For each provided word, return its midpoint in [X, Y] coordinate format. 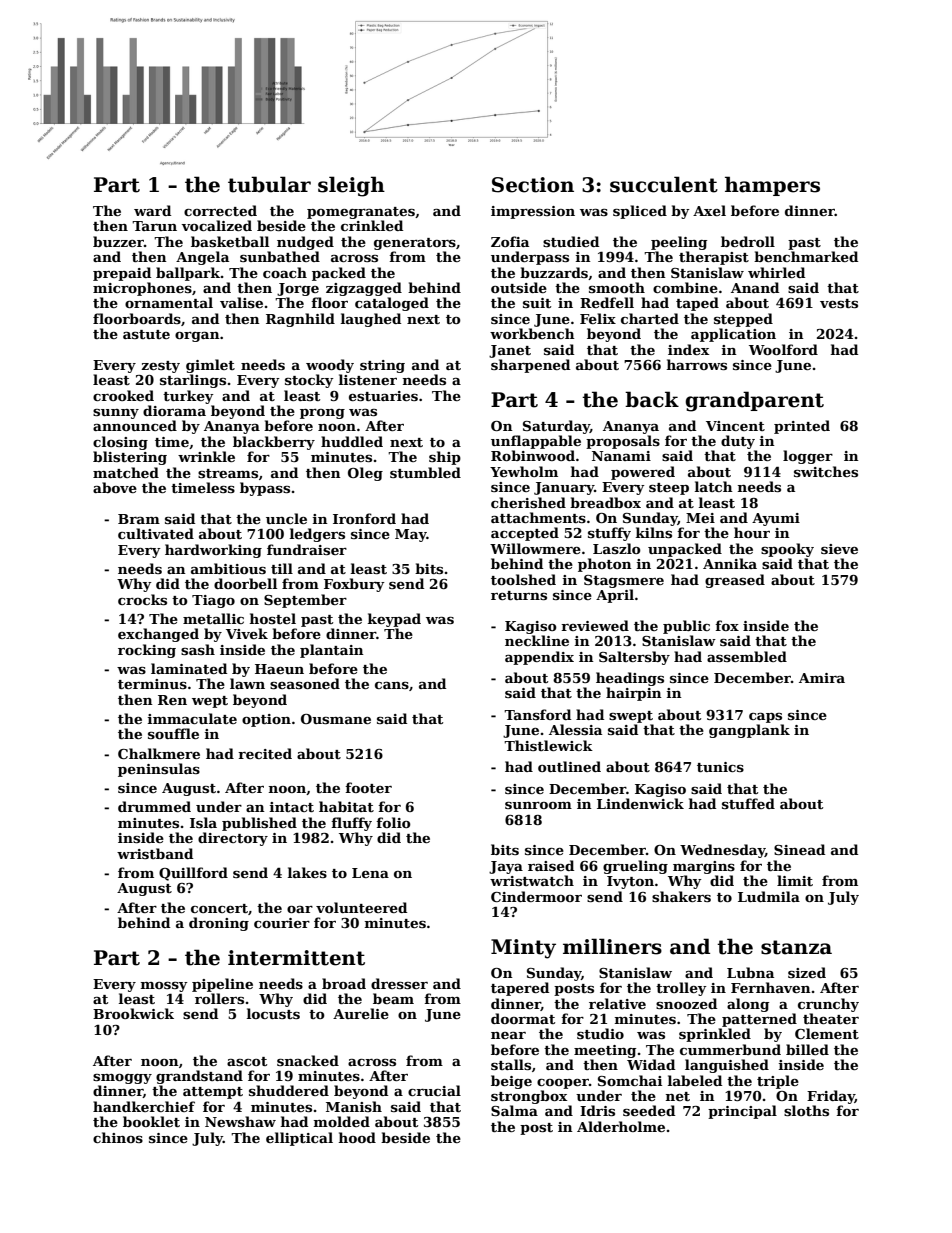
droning [219, 924]
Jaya [506, 867]
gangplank [749, 731]
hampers [772, 186]
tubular [269, 184]
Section [533, 185]
